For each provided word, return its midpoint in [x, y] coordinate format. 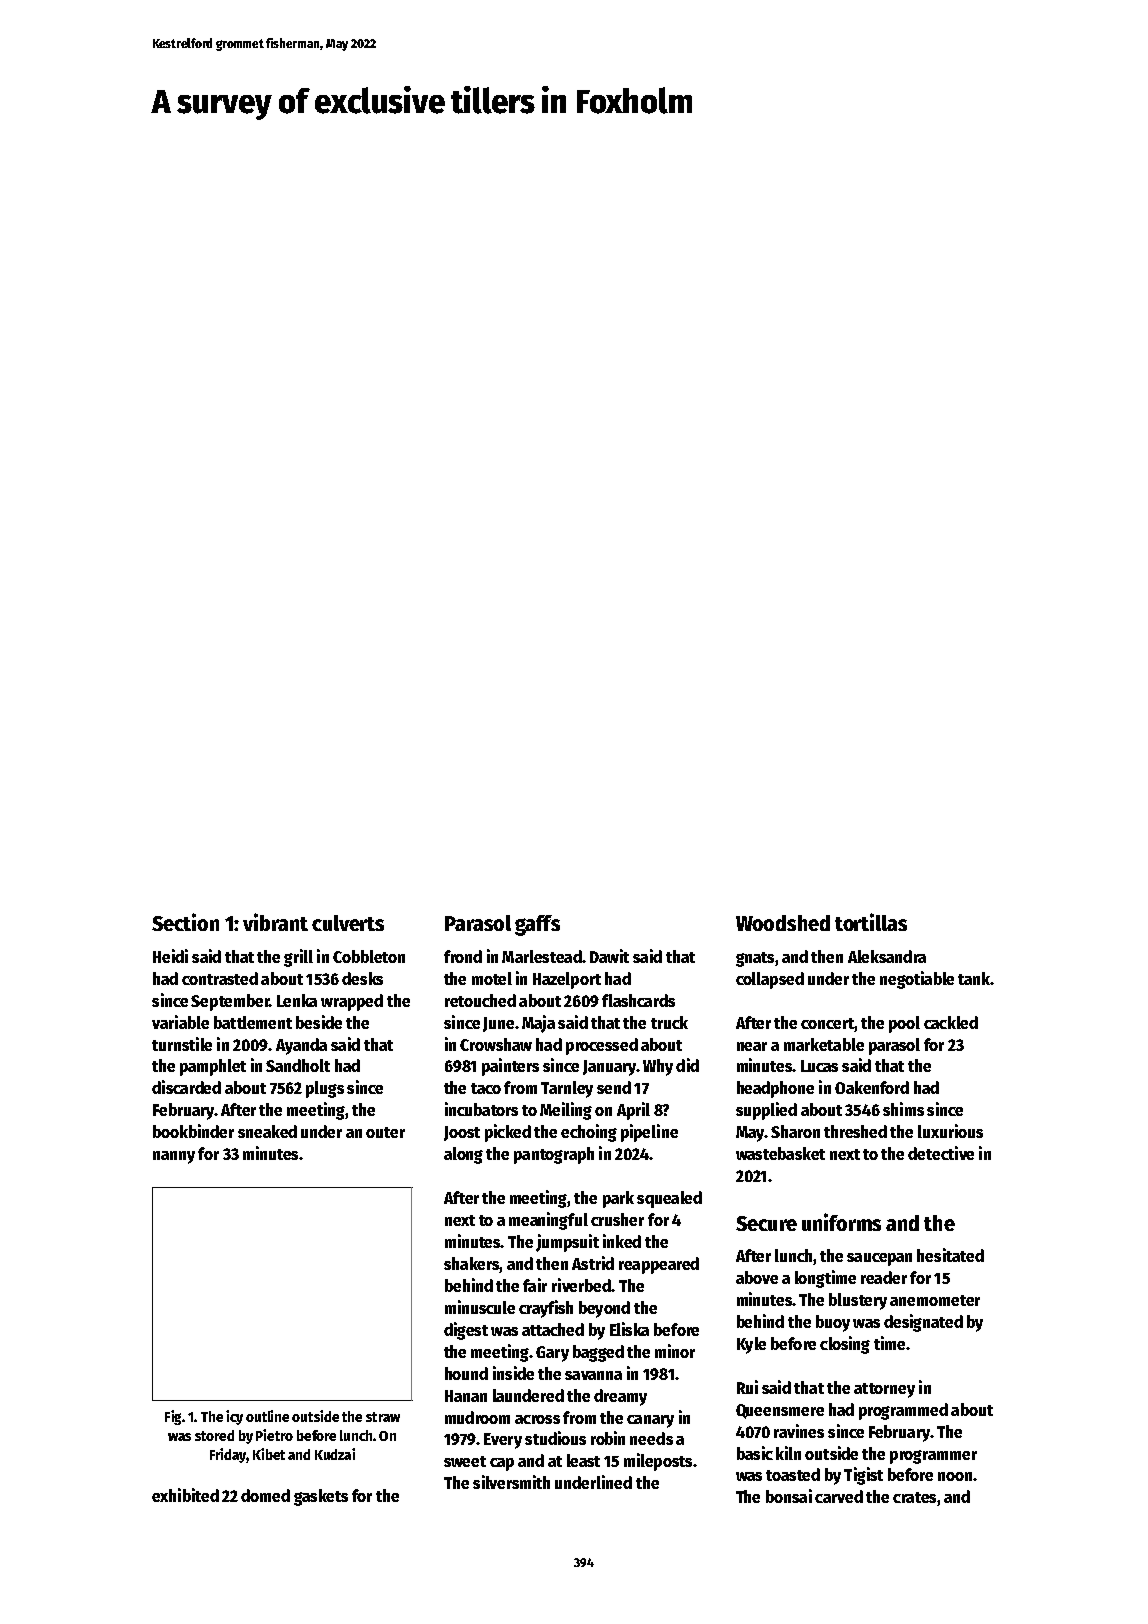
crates [914, 1497]
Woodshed [783, 923]
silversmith [511, 1482]
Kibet [269, 1454]
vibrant [275, 922]
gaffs [537, 925]
